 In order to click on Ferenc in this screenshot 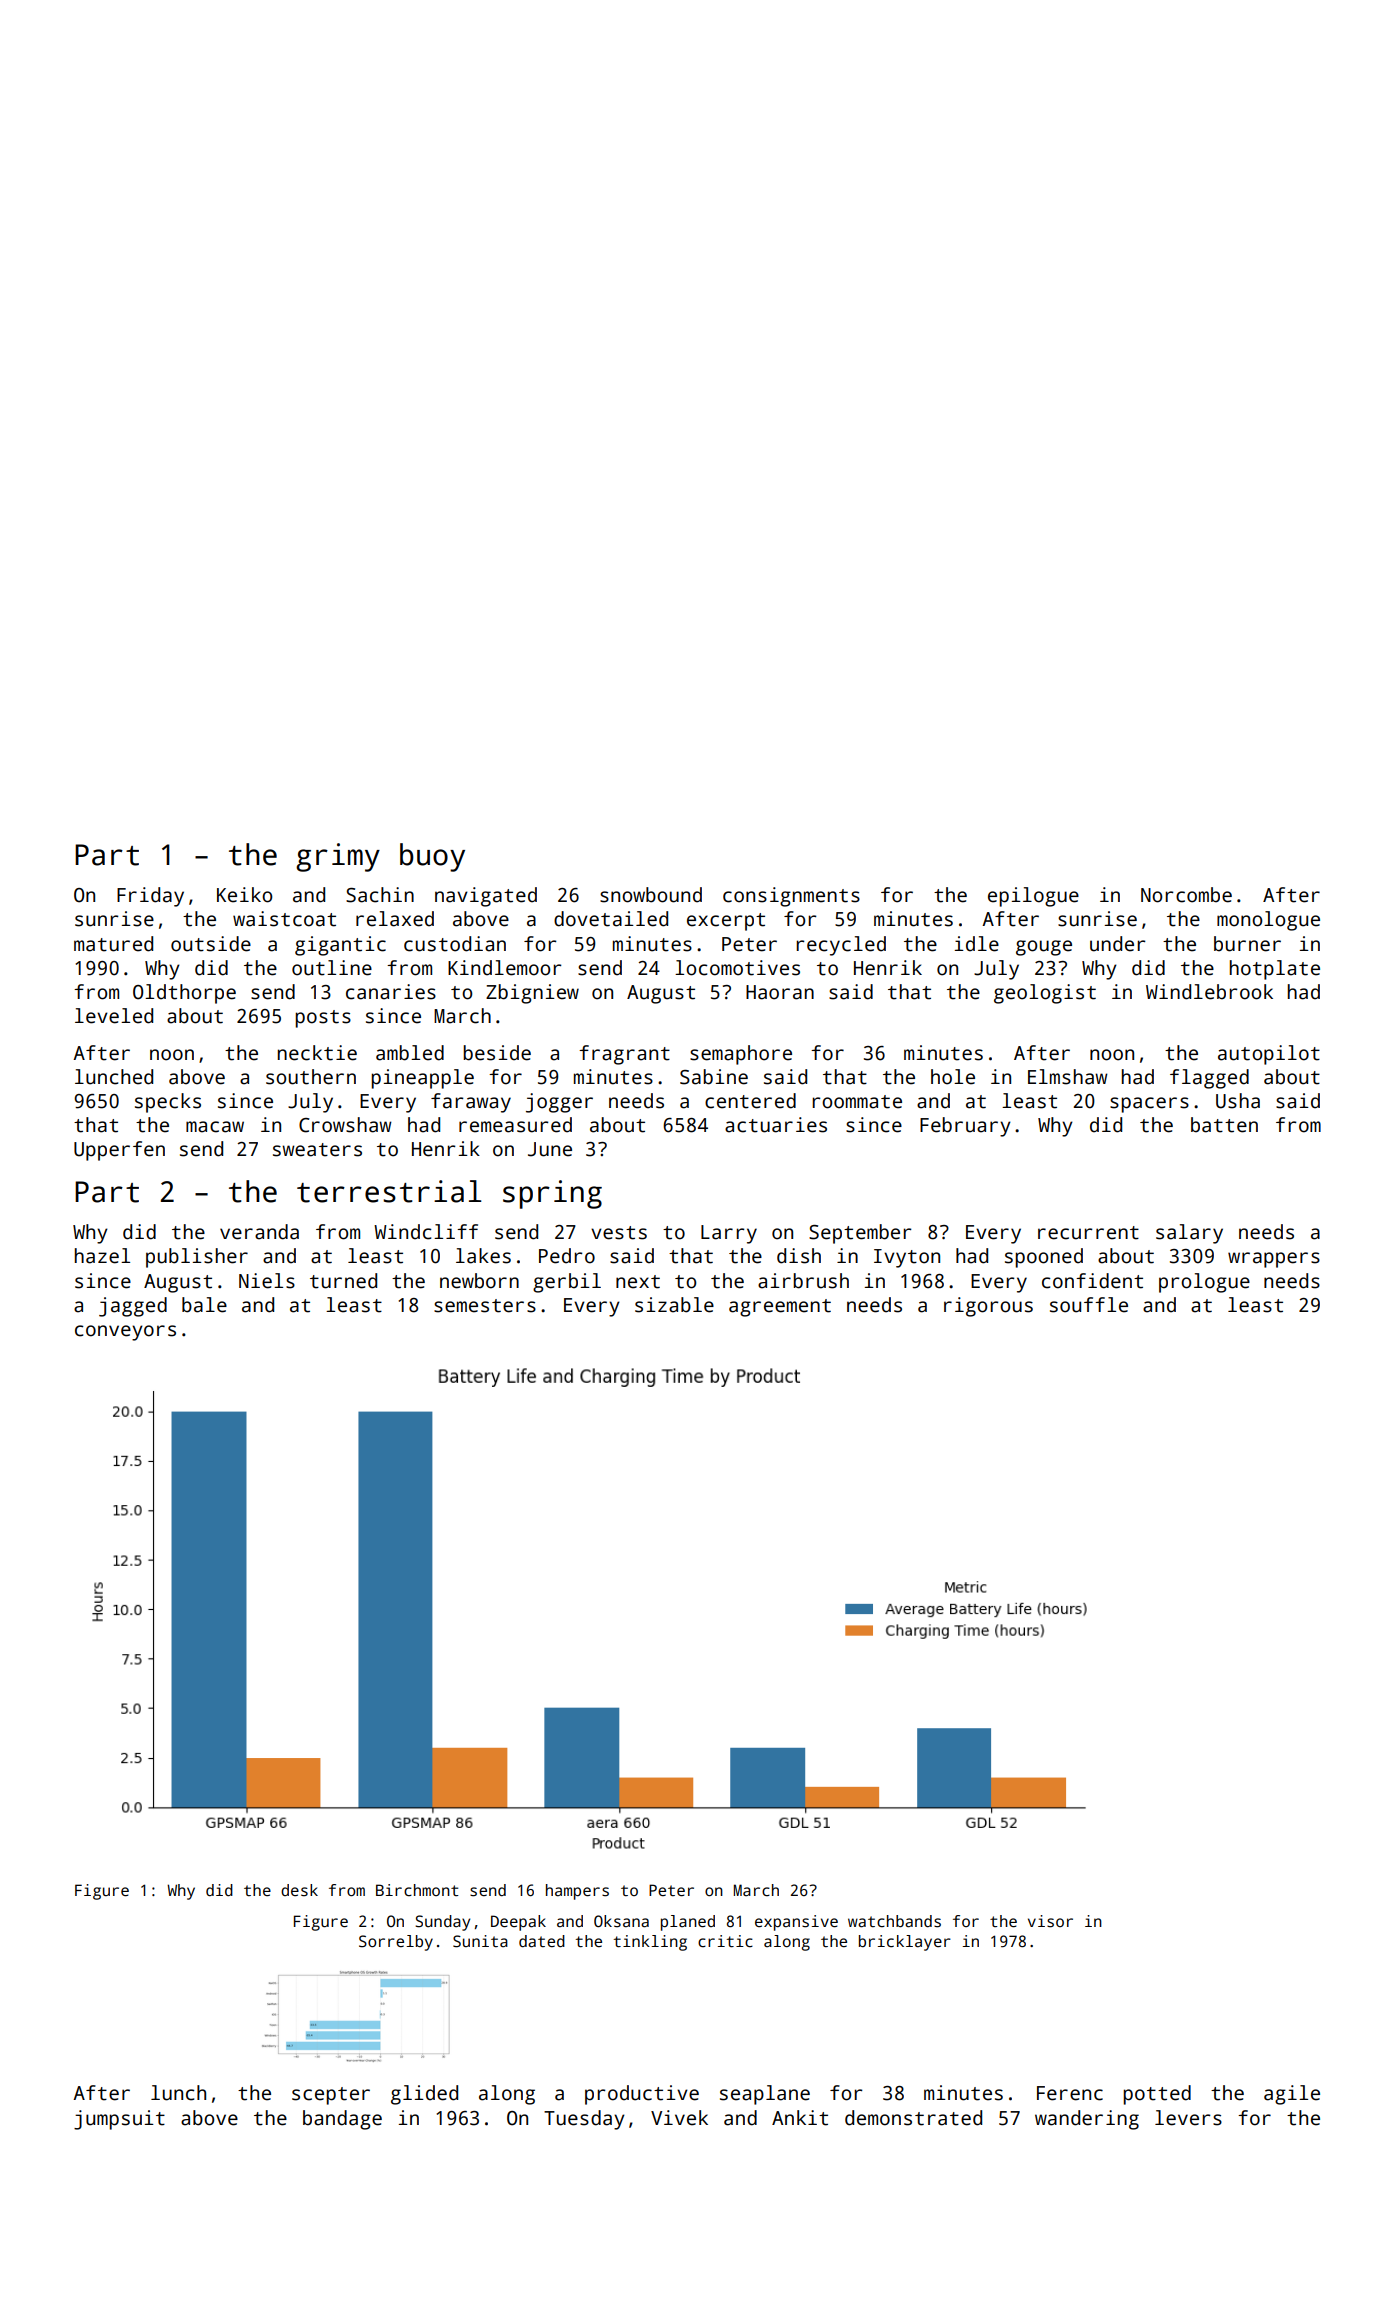, I will do `click(1070, 2093)`.
